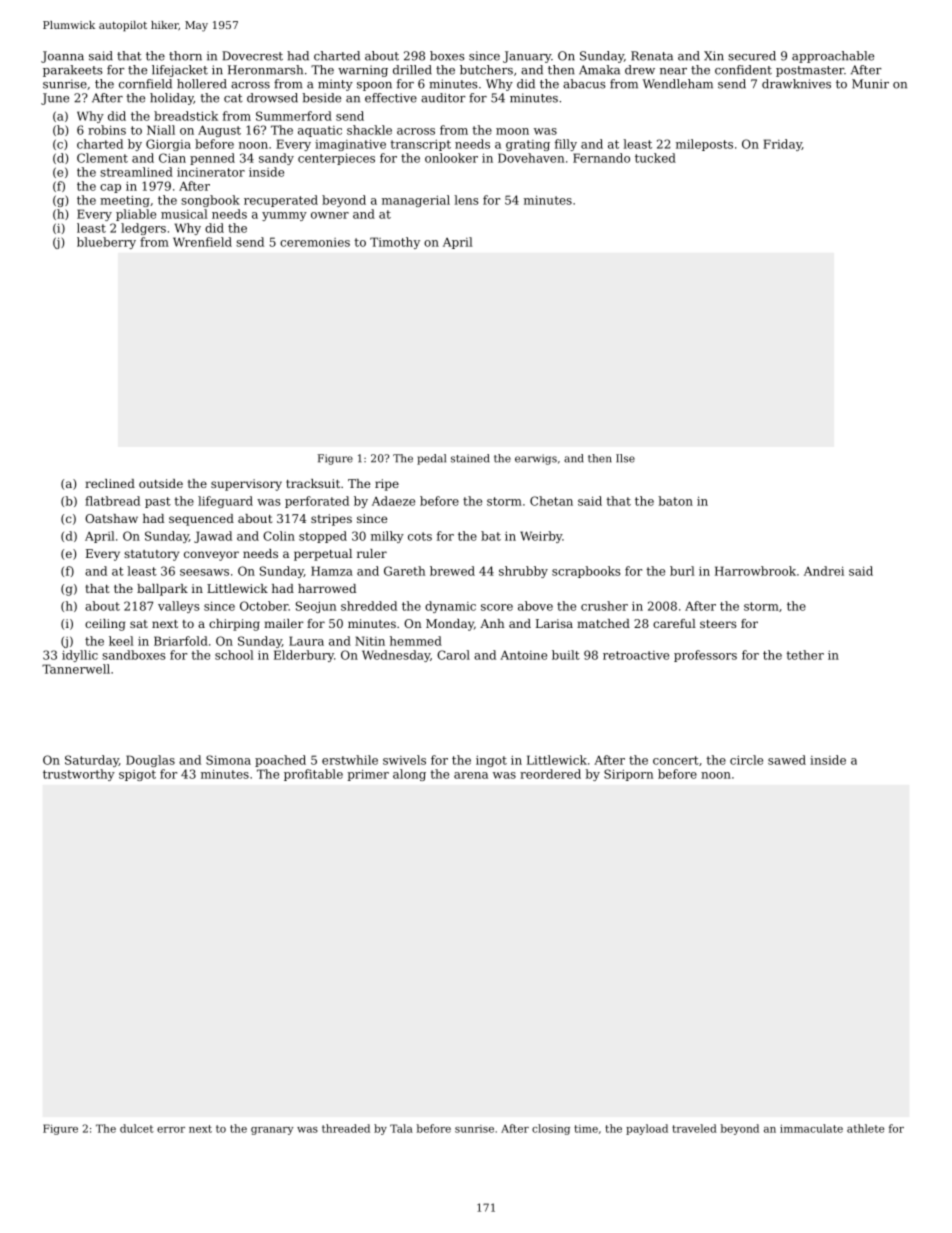 The image size is (952, 1233). Describe the element at coordinates (752, 56) in the screenshot. I see `secured` at that location.
